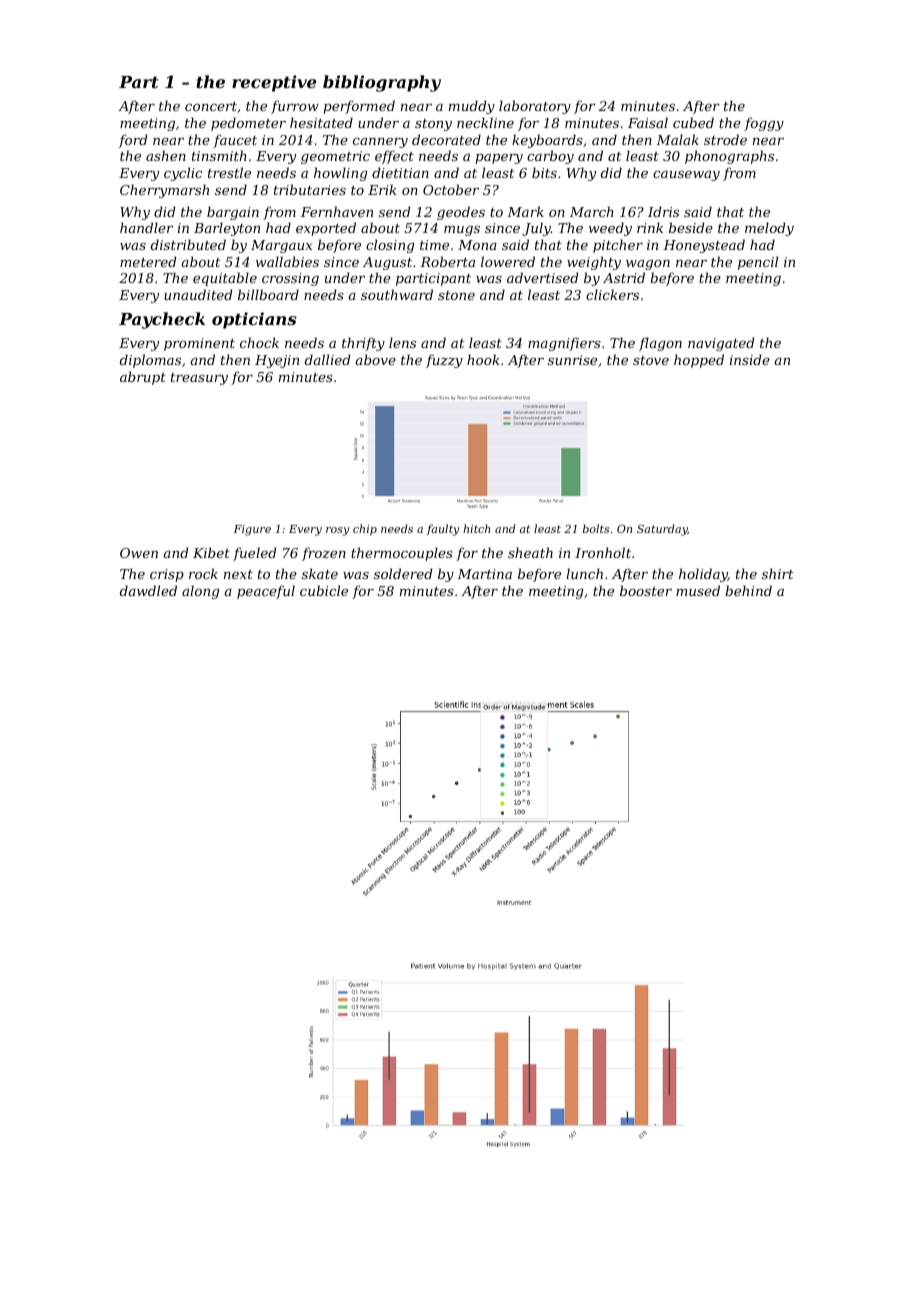 The image size is (924, 1308). What do you see at coordinates (648, 122) in the screenshot?
I see `Faisal` at bounding box center [648, 122].
